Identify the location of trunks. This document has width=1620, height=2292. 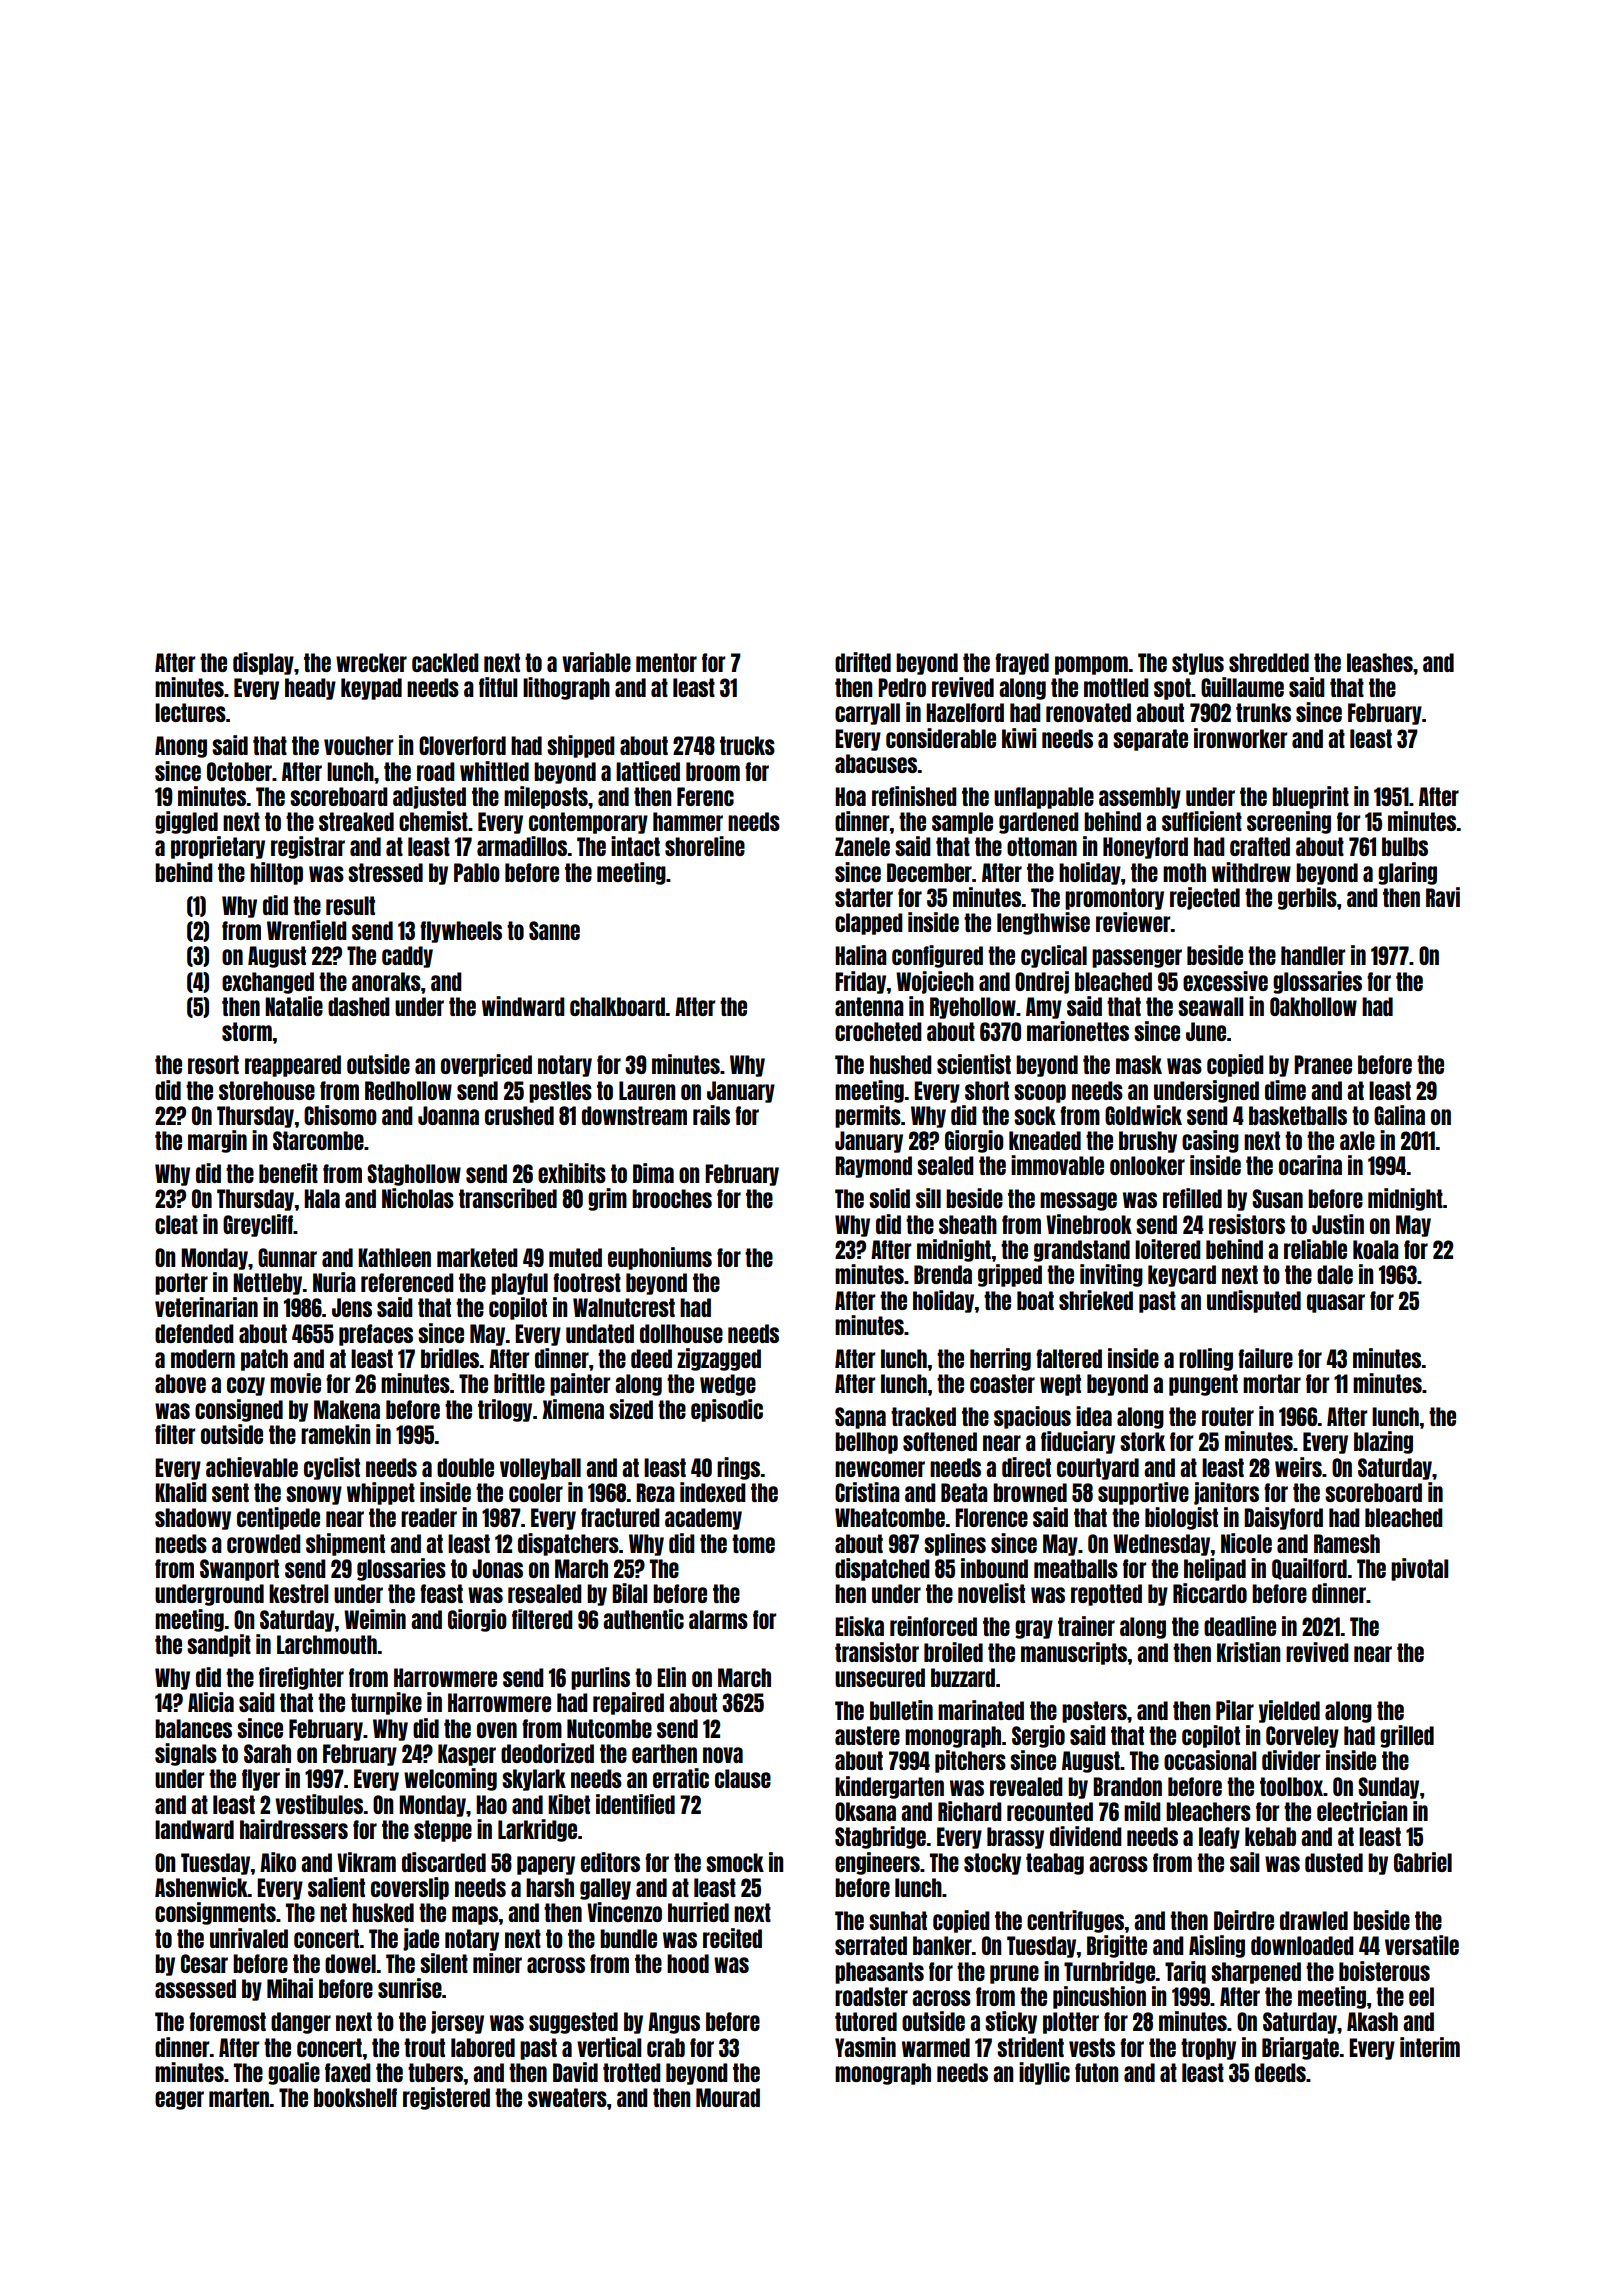
(1263, 712).
